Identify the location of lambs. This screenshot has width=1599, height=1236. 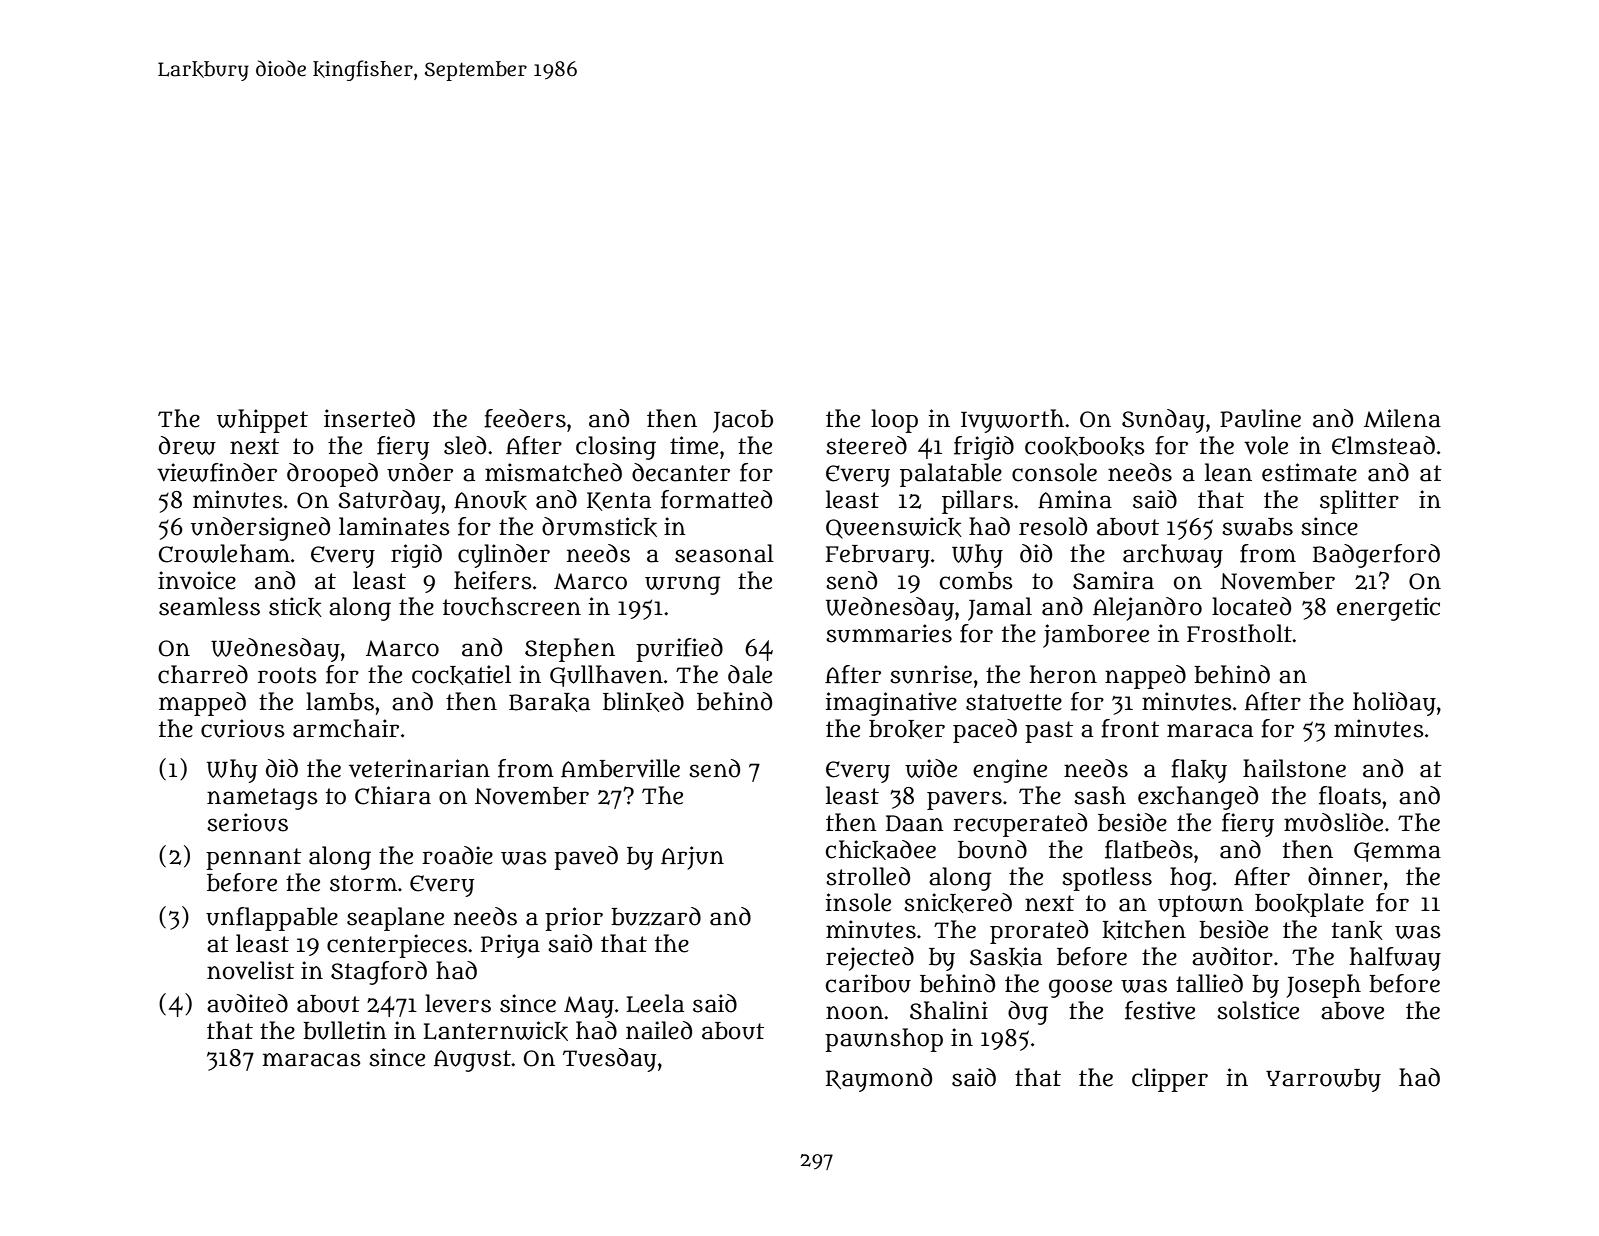
(340, 701).
